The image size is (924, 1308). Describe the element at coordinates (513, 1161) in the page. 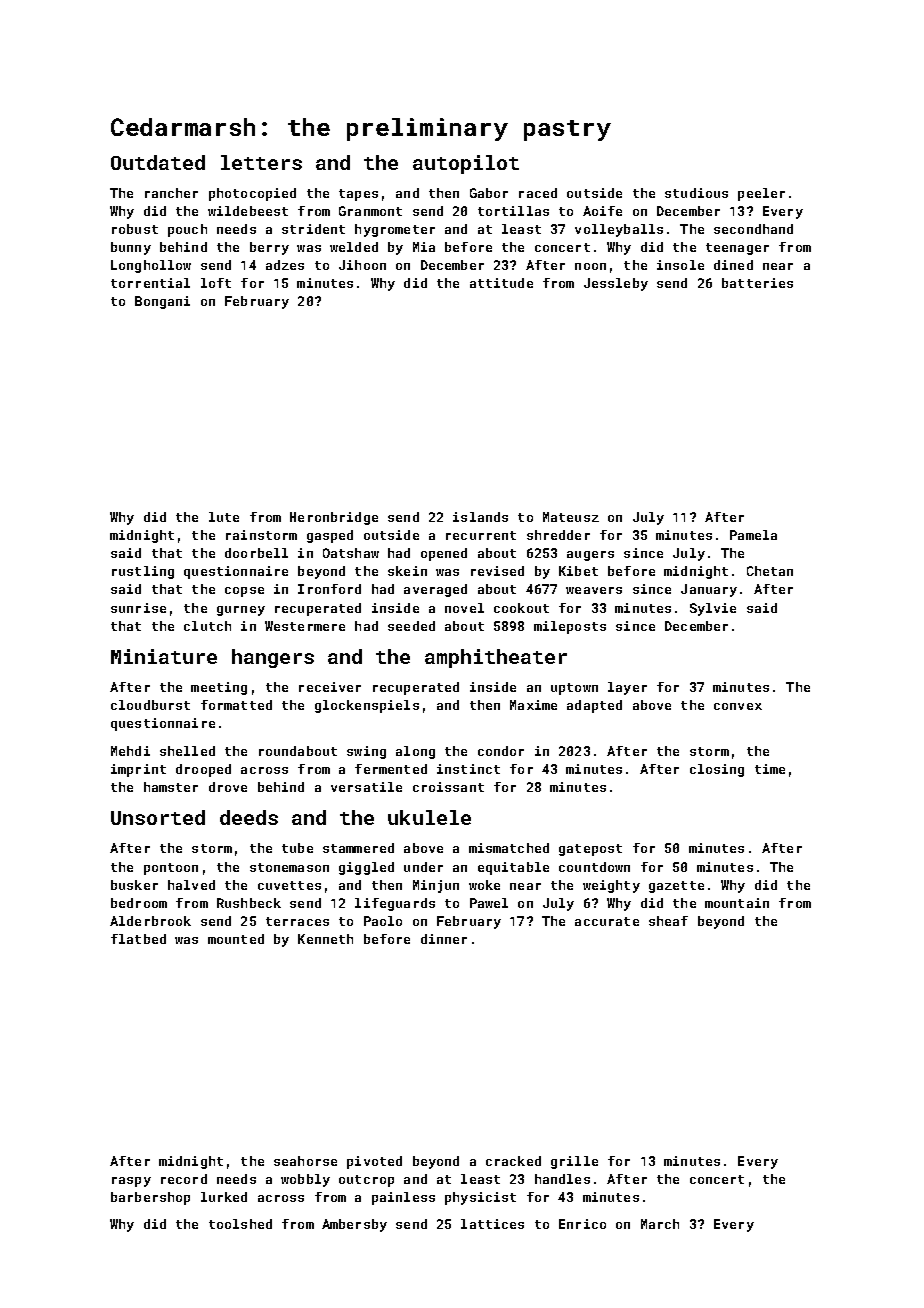

I see `cracked` at that location.
